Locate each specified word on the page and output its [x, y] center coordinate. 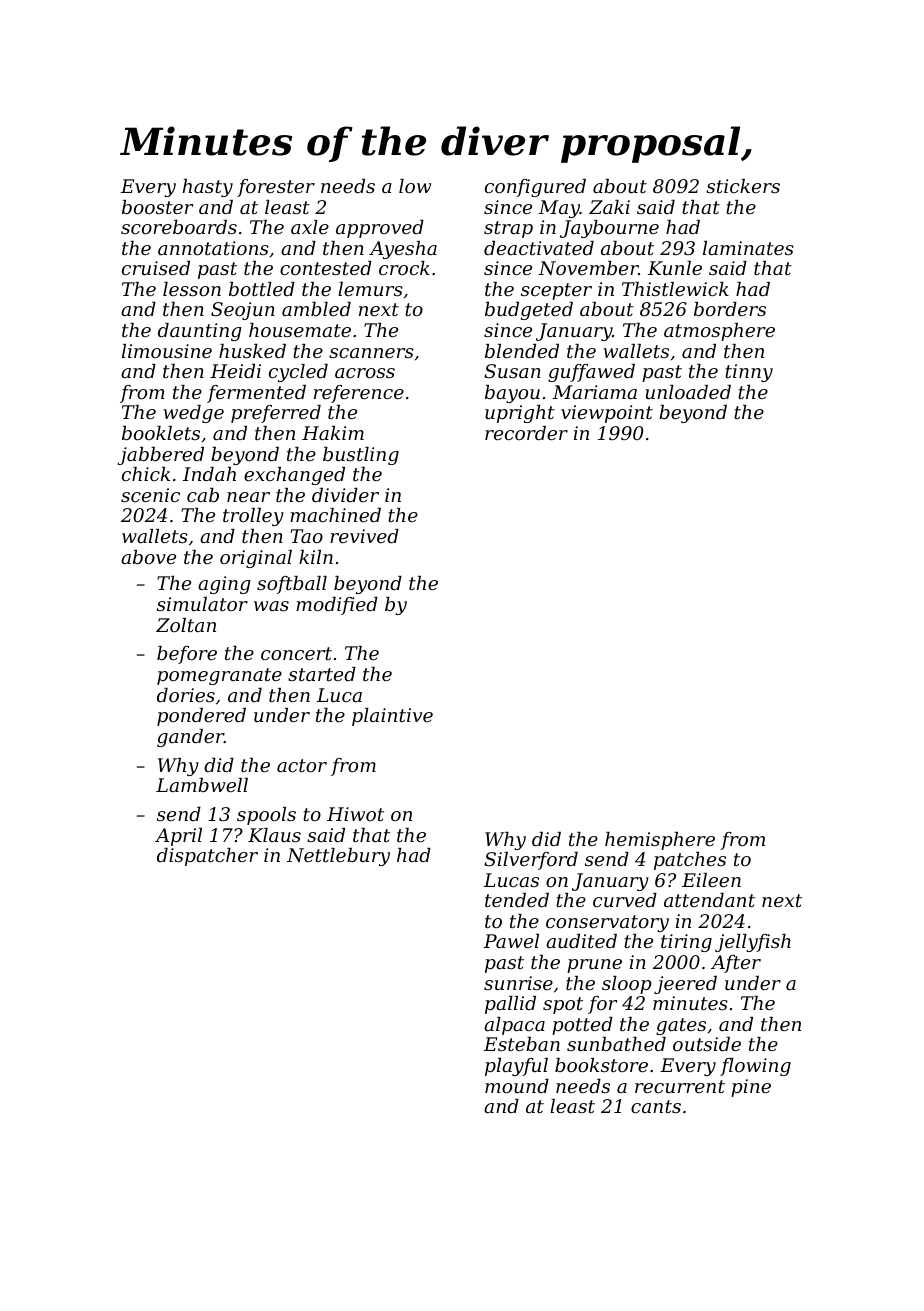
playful [516, 1067]
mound [517, 1086]
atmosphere [719, 332]
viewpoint [607, 414]
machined [335, 515]
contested [326, 268]
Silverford [531, 861]
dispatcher [207, 857]
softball [292, 585]
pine [751, 1088]
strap [508, 229]
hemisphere [660, 841]
